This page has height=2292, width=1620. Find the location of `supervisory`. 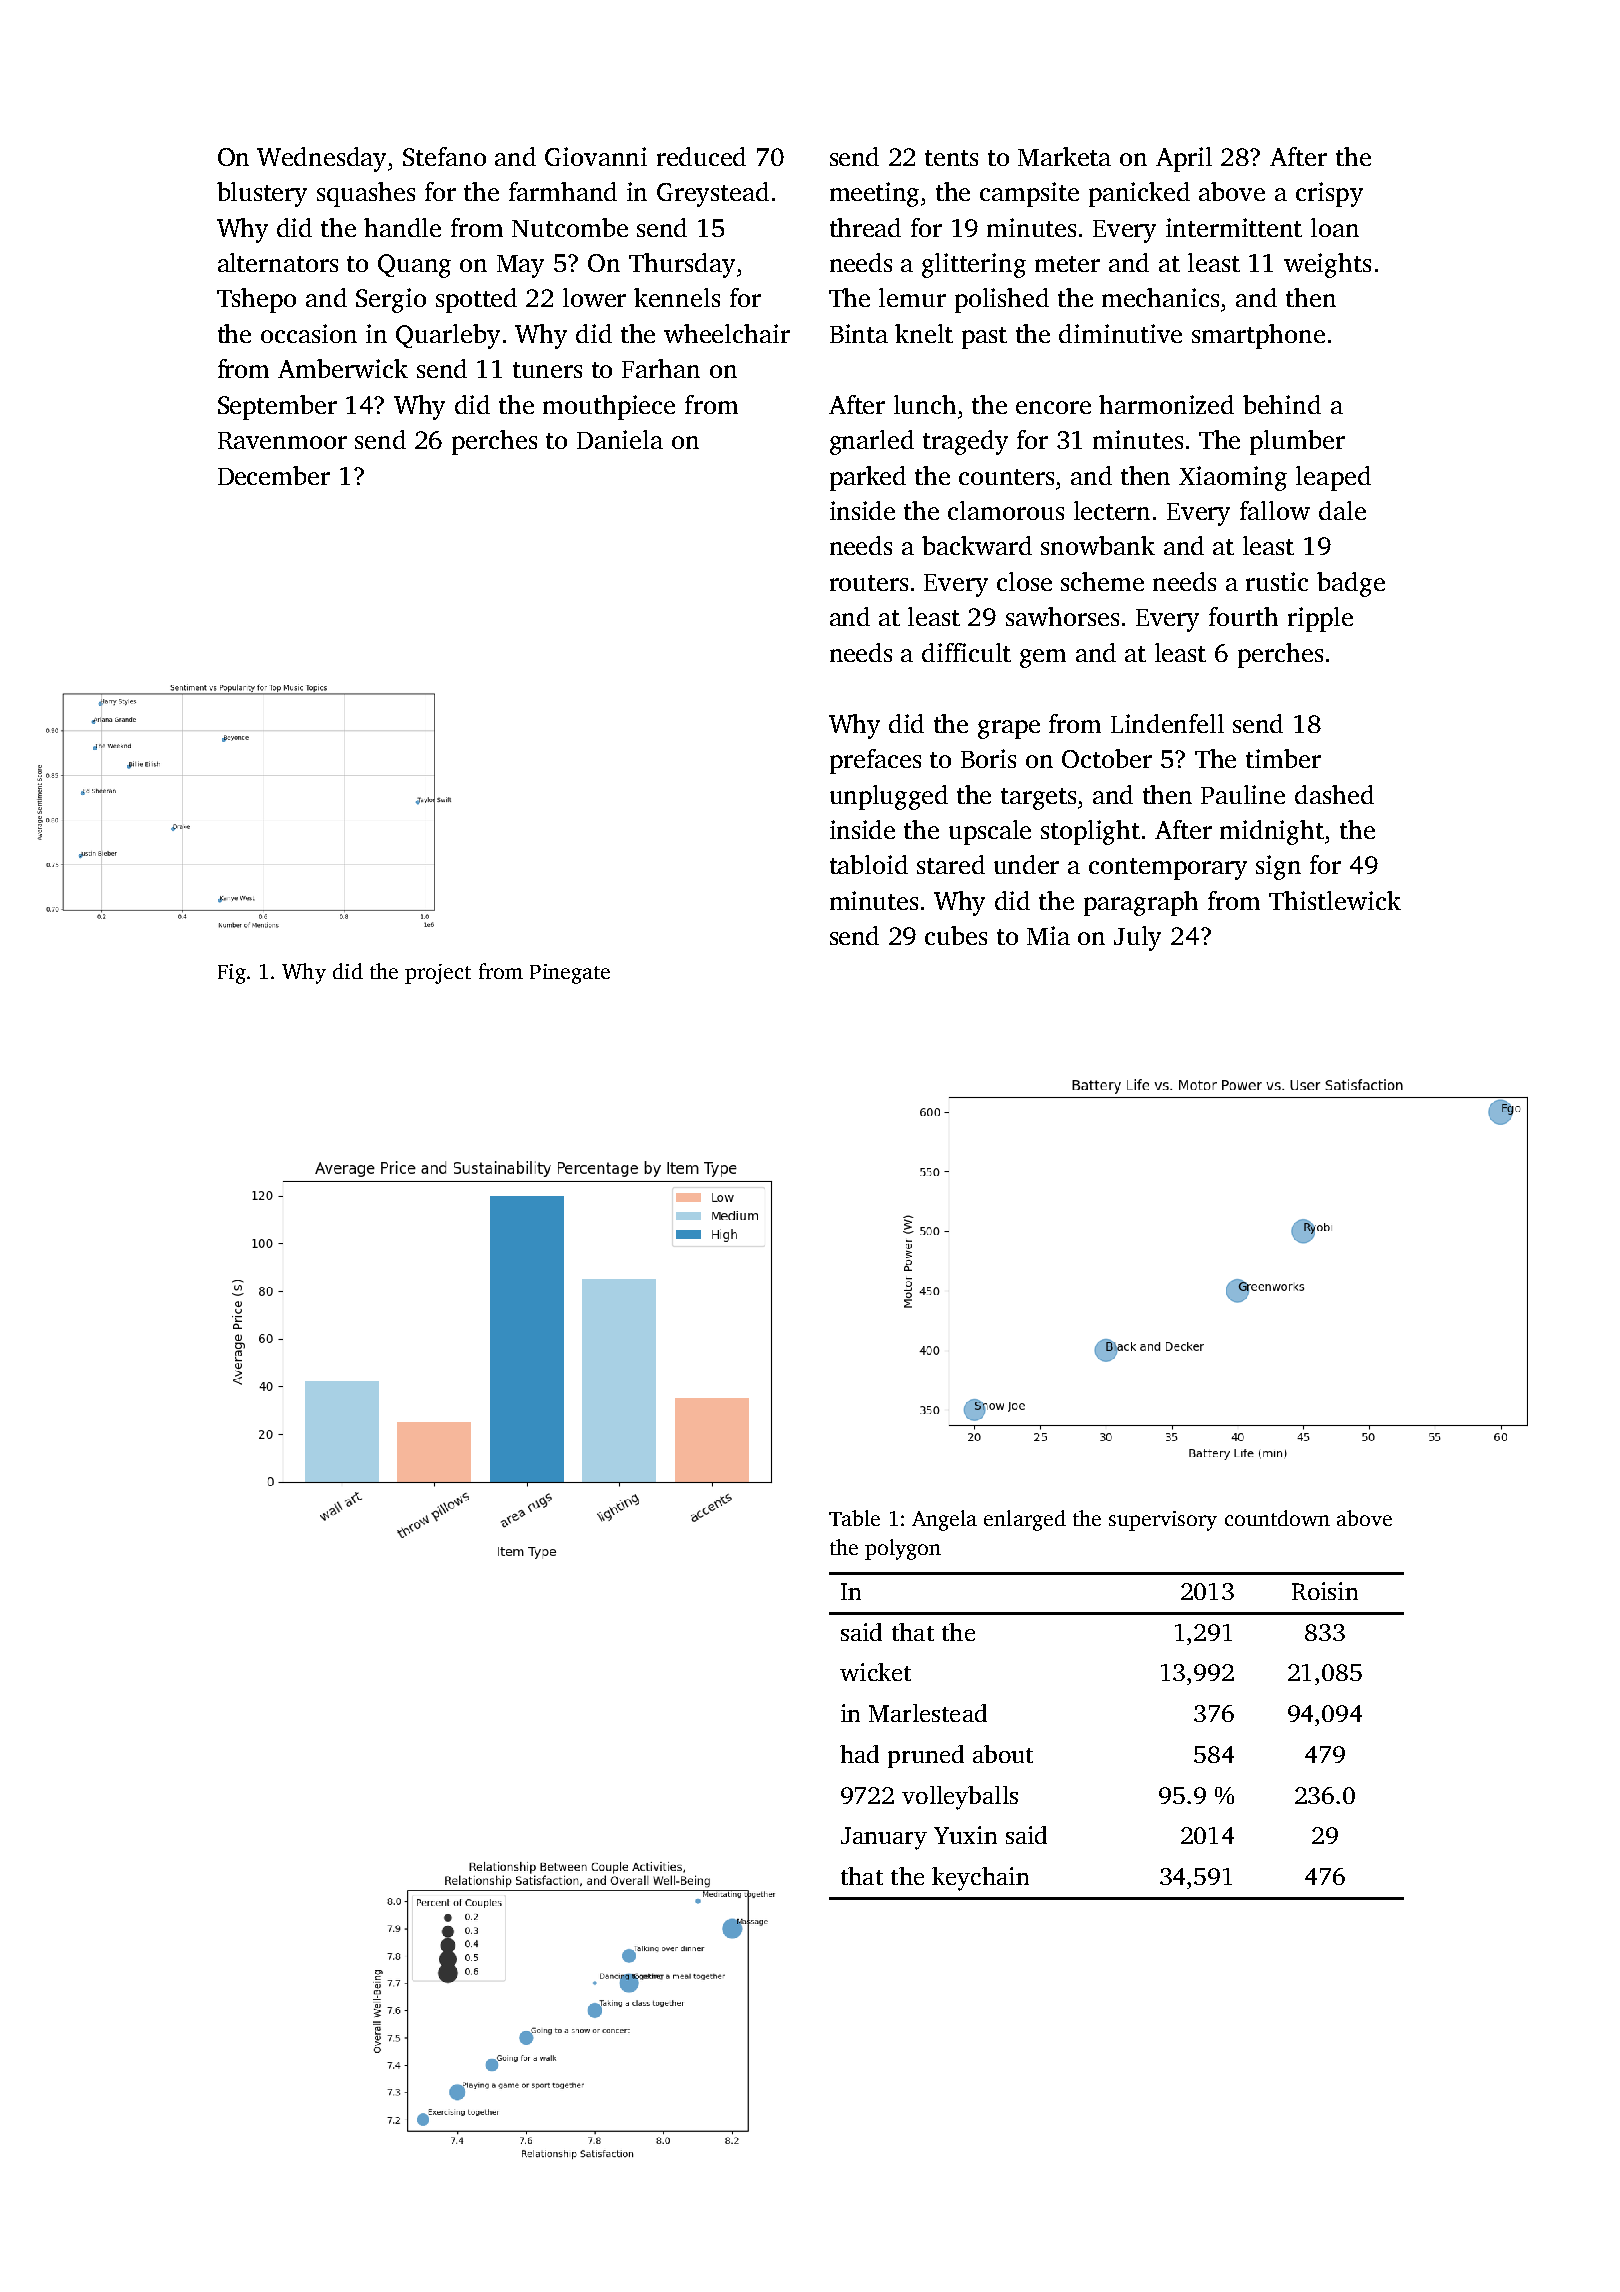

supervisory is located at coordinates (1163, 1521).
